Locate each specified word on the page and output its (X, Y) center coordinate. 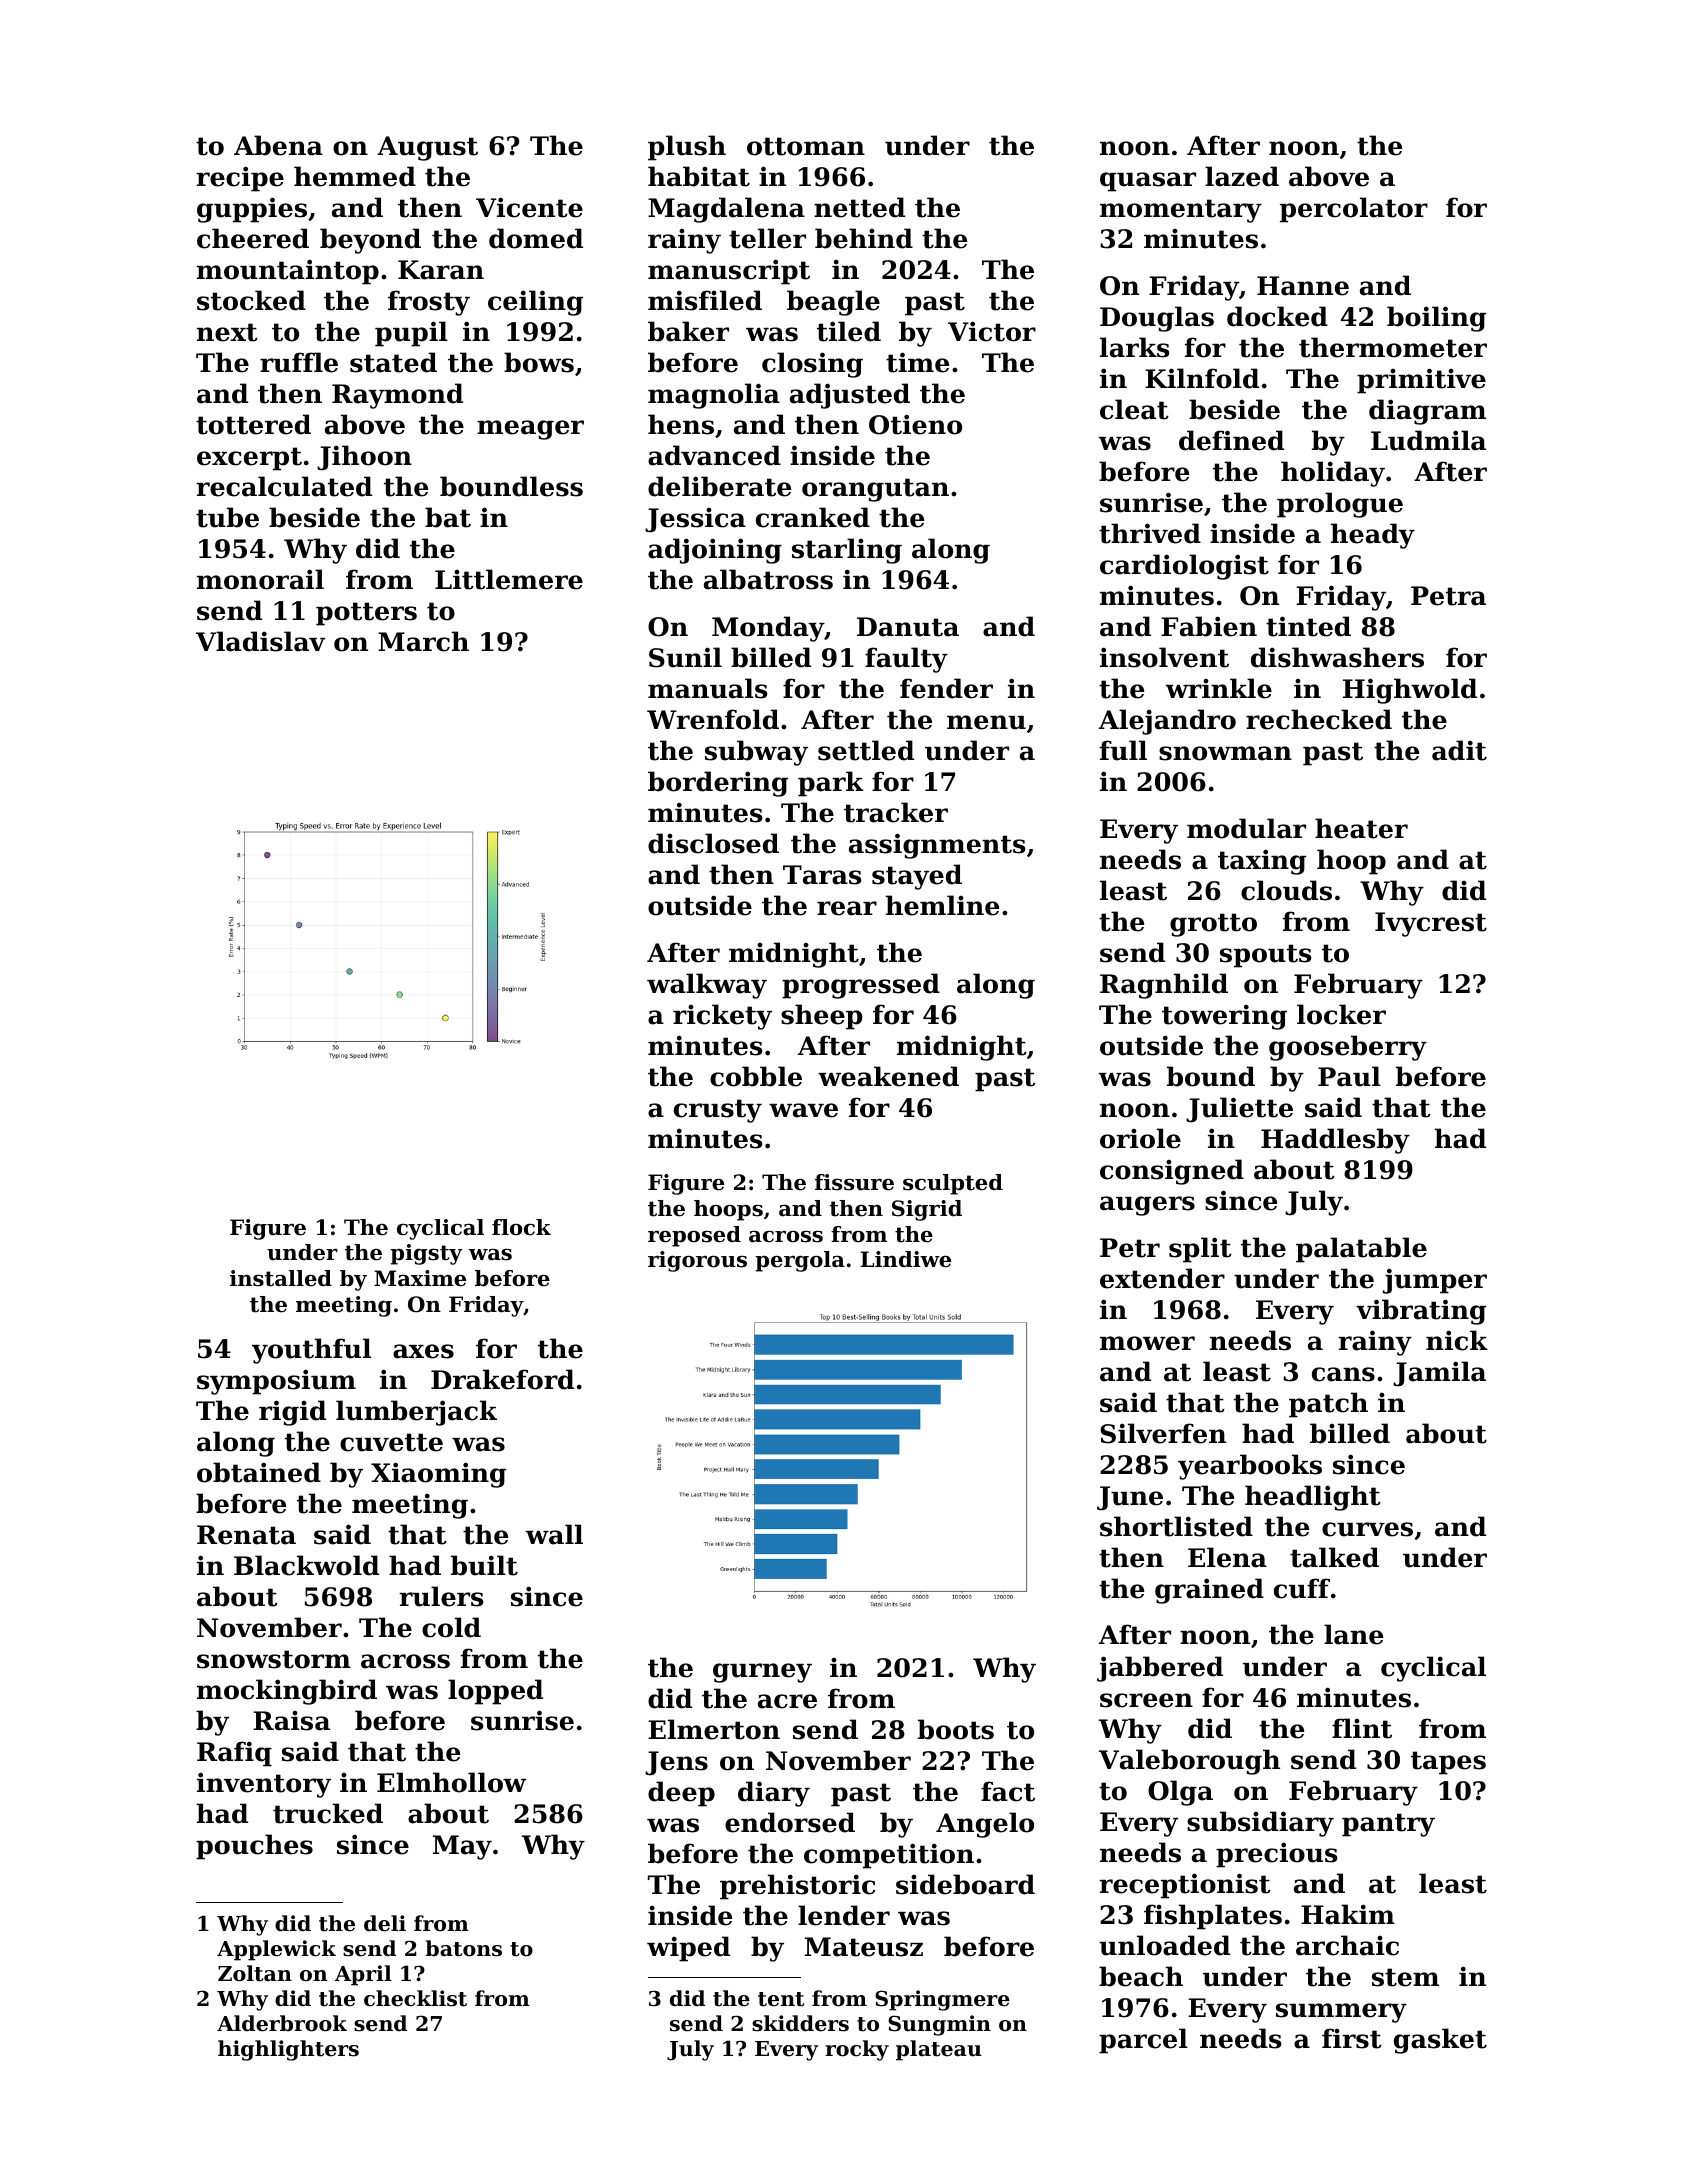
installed (281, 1278)
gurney (762, 1673)
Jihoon (364, 458)
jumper (1435, 1281)
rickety (722, 1017)
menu (986, 722)
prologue (1340, 505)
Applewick (276, 1950)
